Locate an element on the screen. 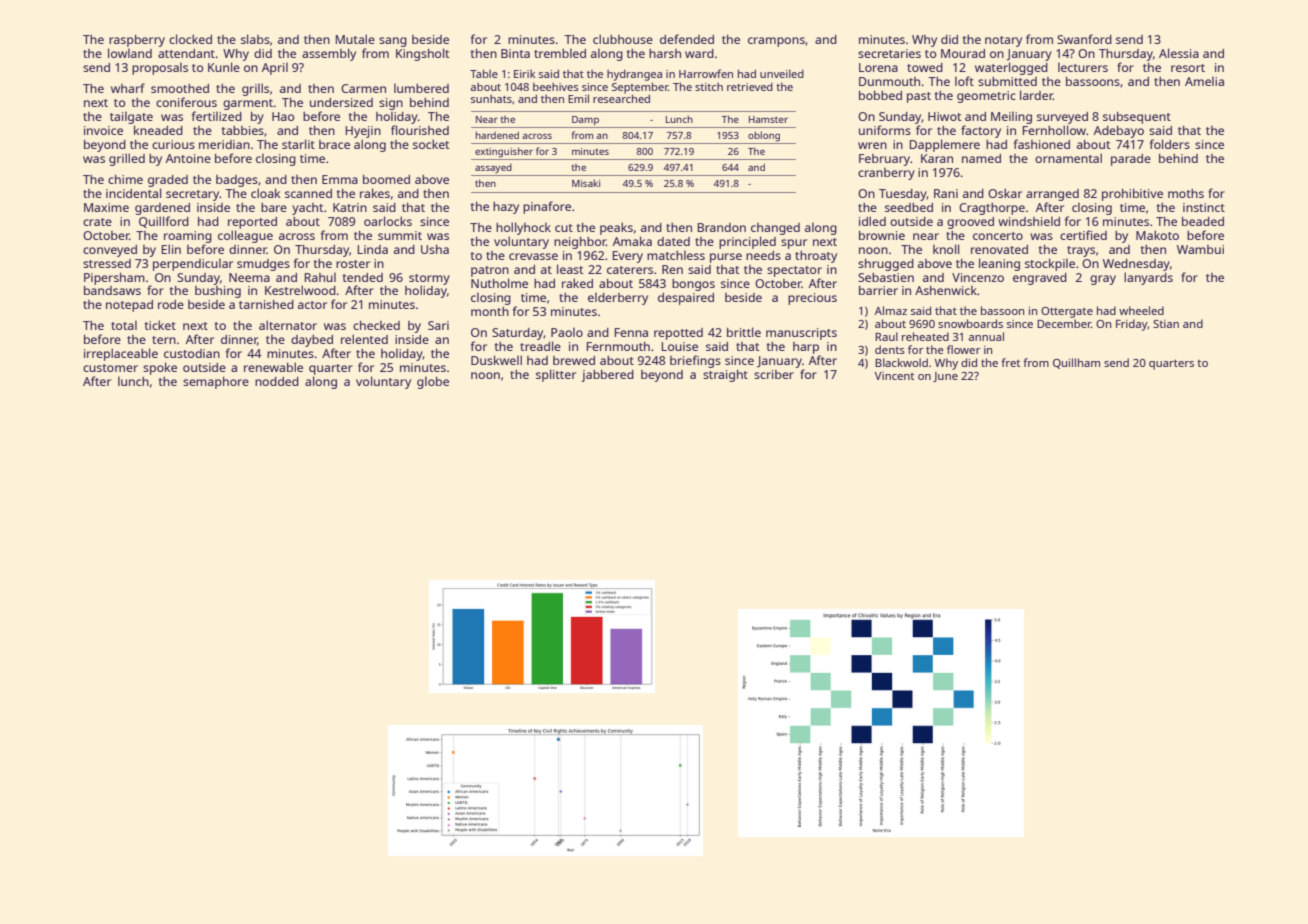 Image resolution: width=1308 pixels, height=924 pixels. moths is located at coordinates (1186, 193).
